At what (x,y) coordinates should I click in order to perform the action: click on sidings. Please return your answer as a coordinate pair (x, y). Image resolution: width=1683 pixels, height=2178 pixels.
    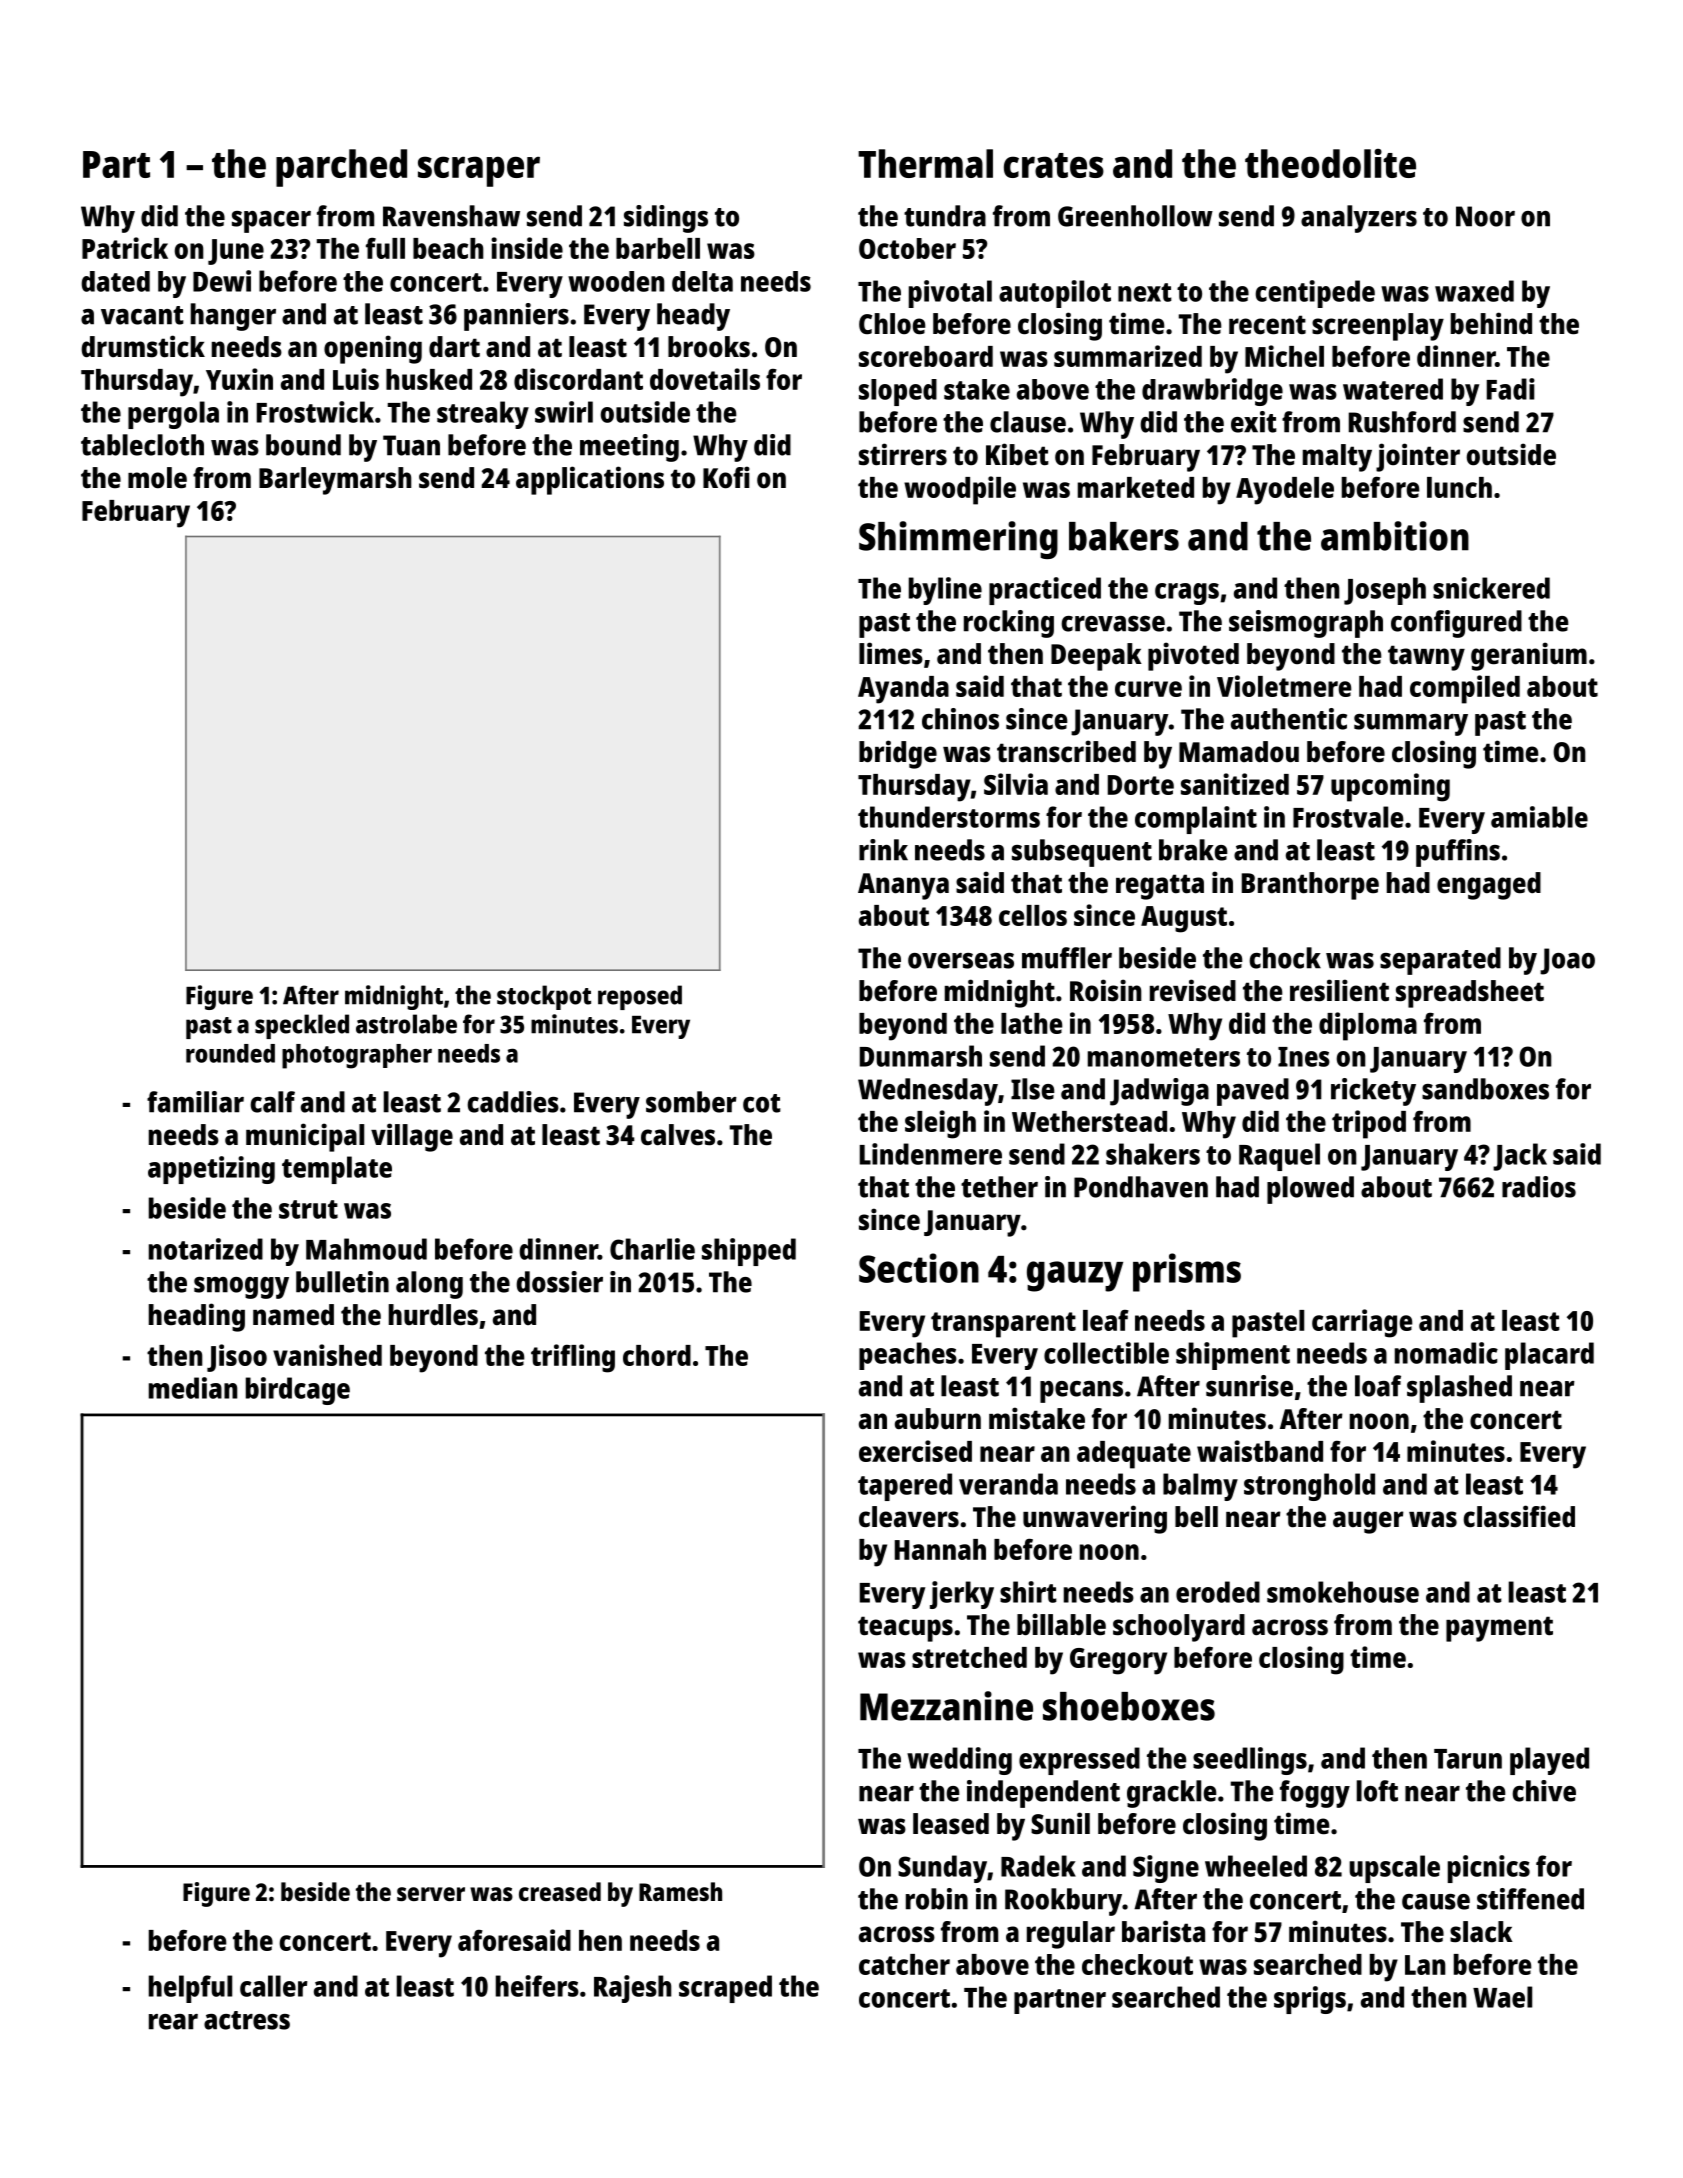
    Looking at the image, I should click on (666, 219).
